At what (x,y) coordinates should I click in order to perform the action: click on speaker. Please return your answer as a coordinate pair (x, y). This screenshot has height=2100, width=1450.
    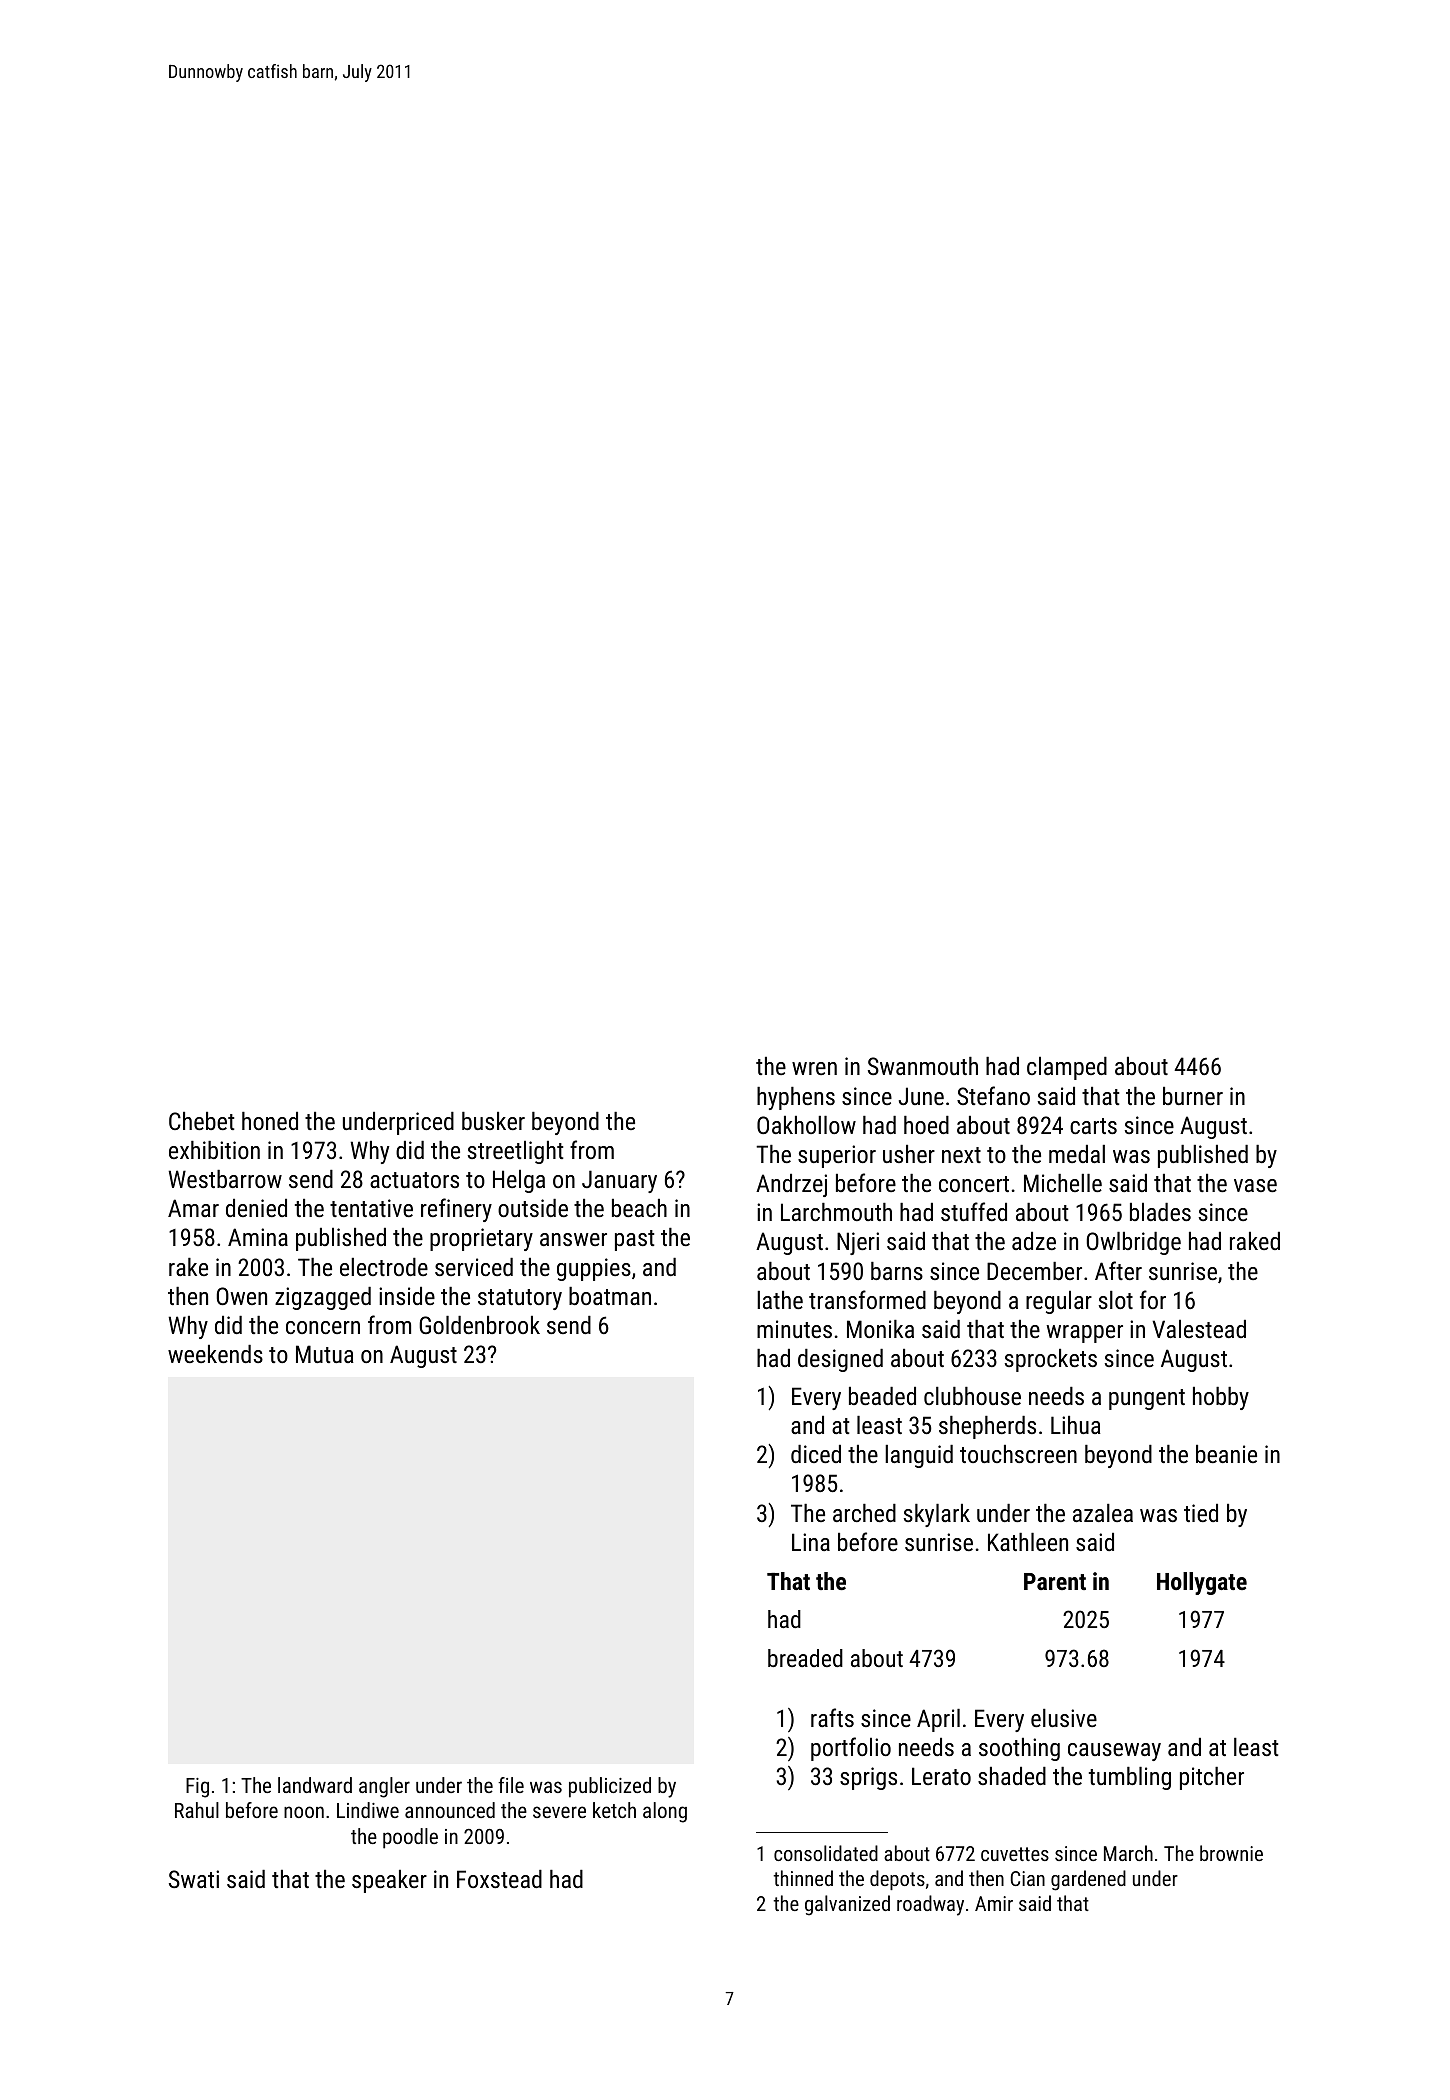
    Looking at the image, I should click on (389, 1881).
